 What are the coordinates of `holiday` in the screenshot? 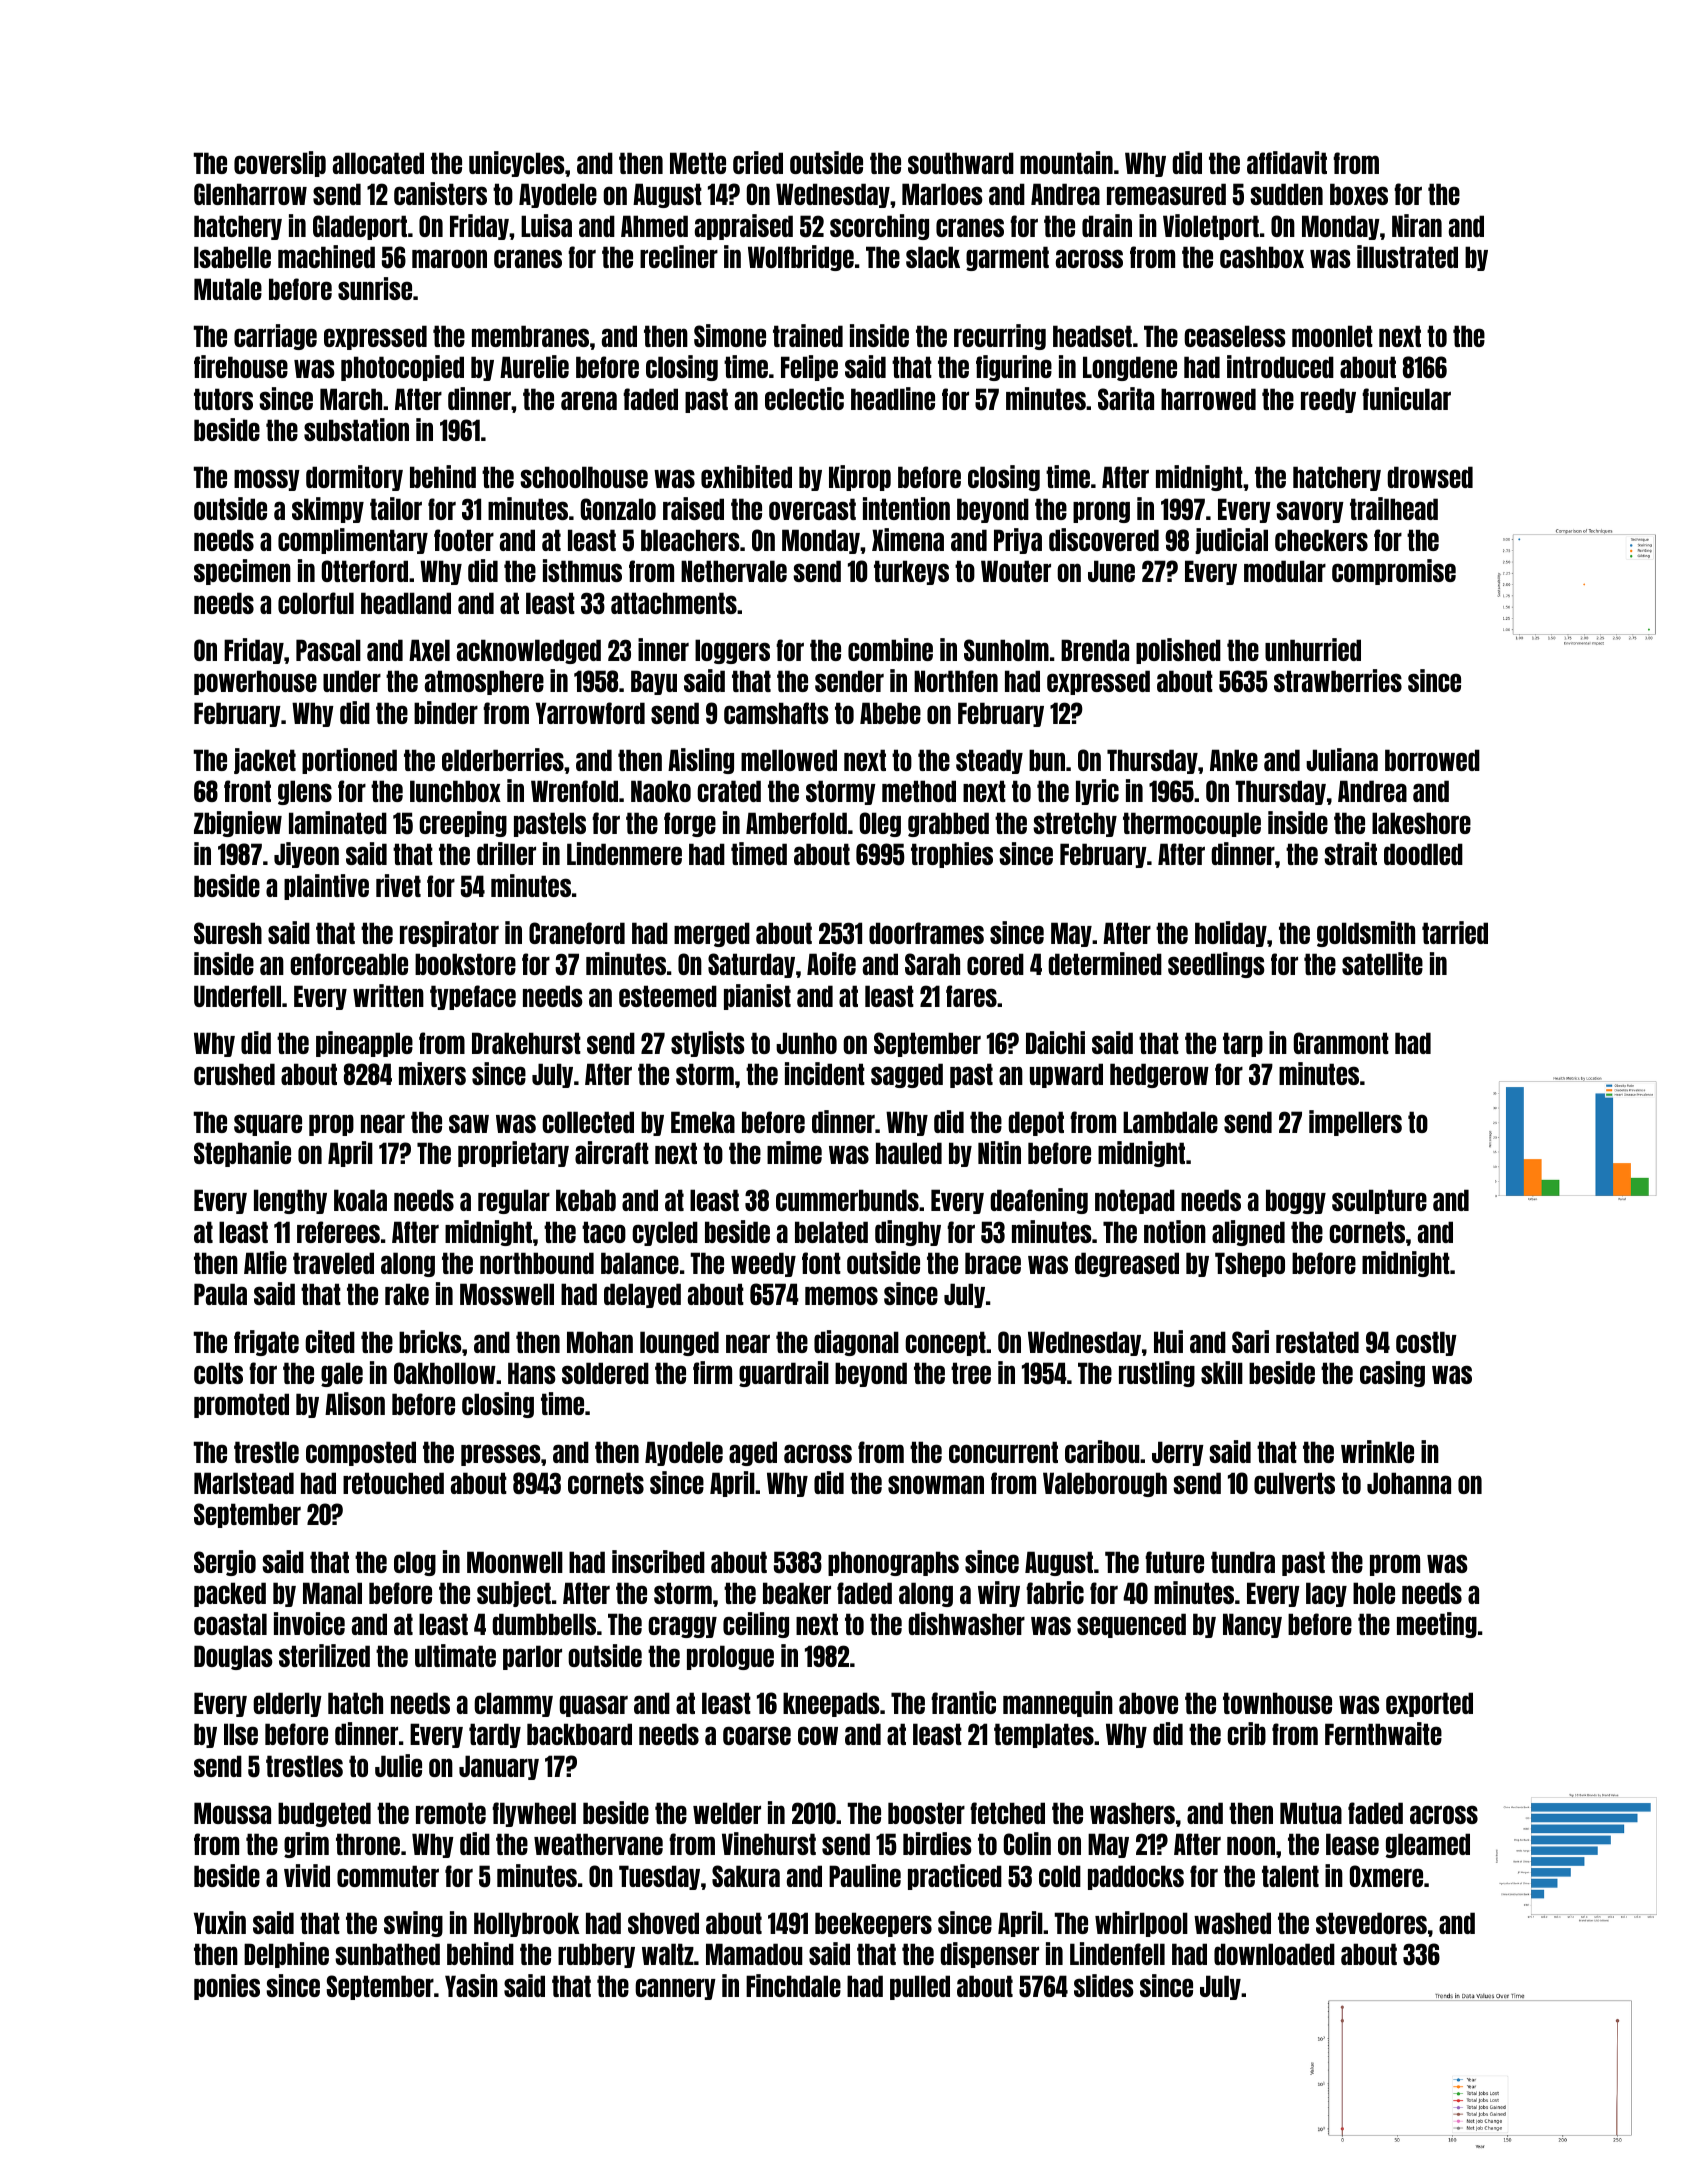 It's located at (1231, 934).
